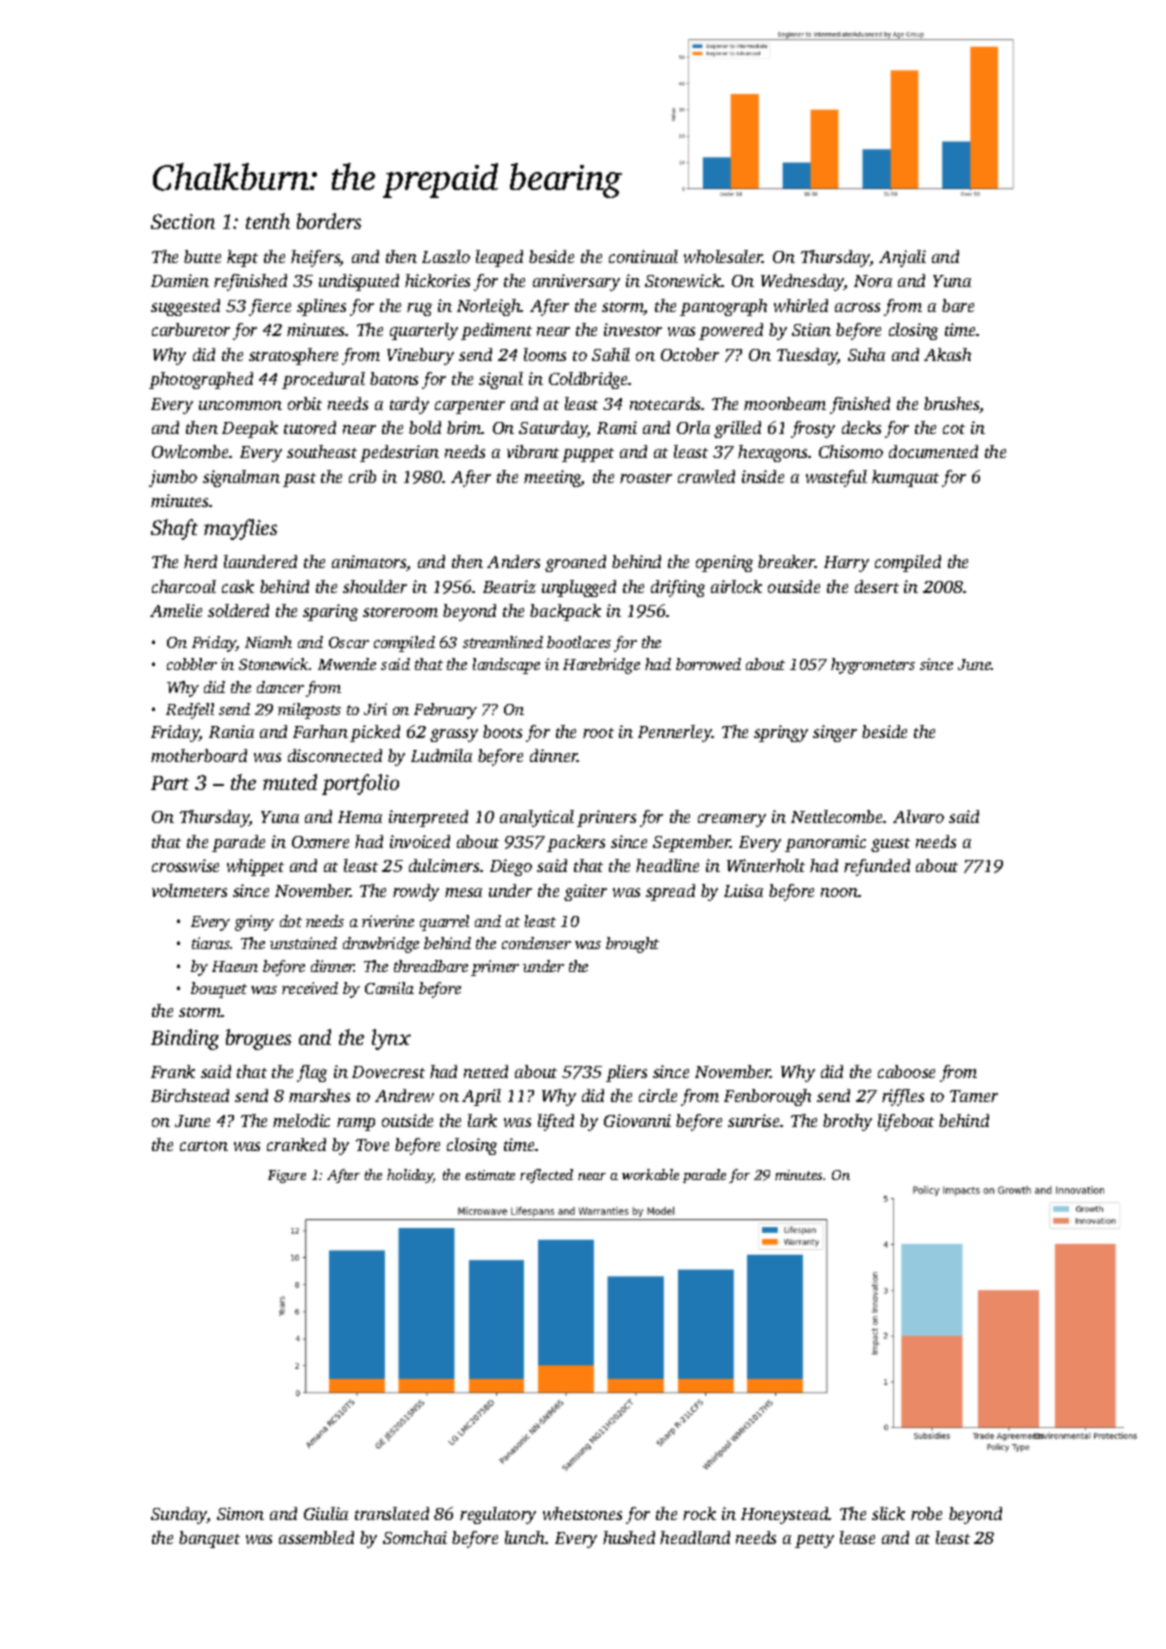 This screenshot has height=1649, width=1166. What do you see at coordinates (513, 561) in the screenshot?
I see `Anders` at bounding box center [513, 561].
